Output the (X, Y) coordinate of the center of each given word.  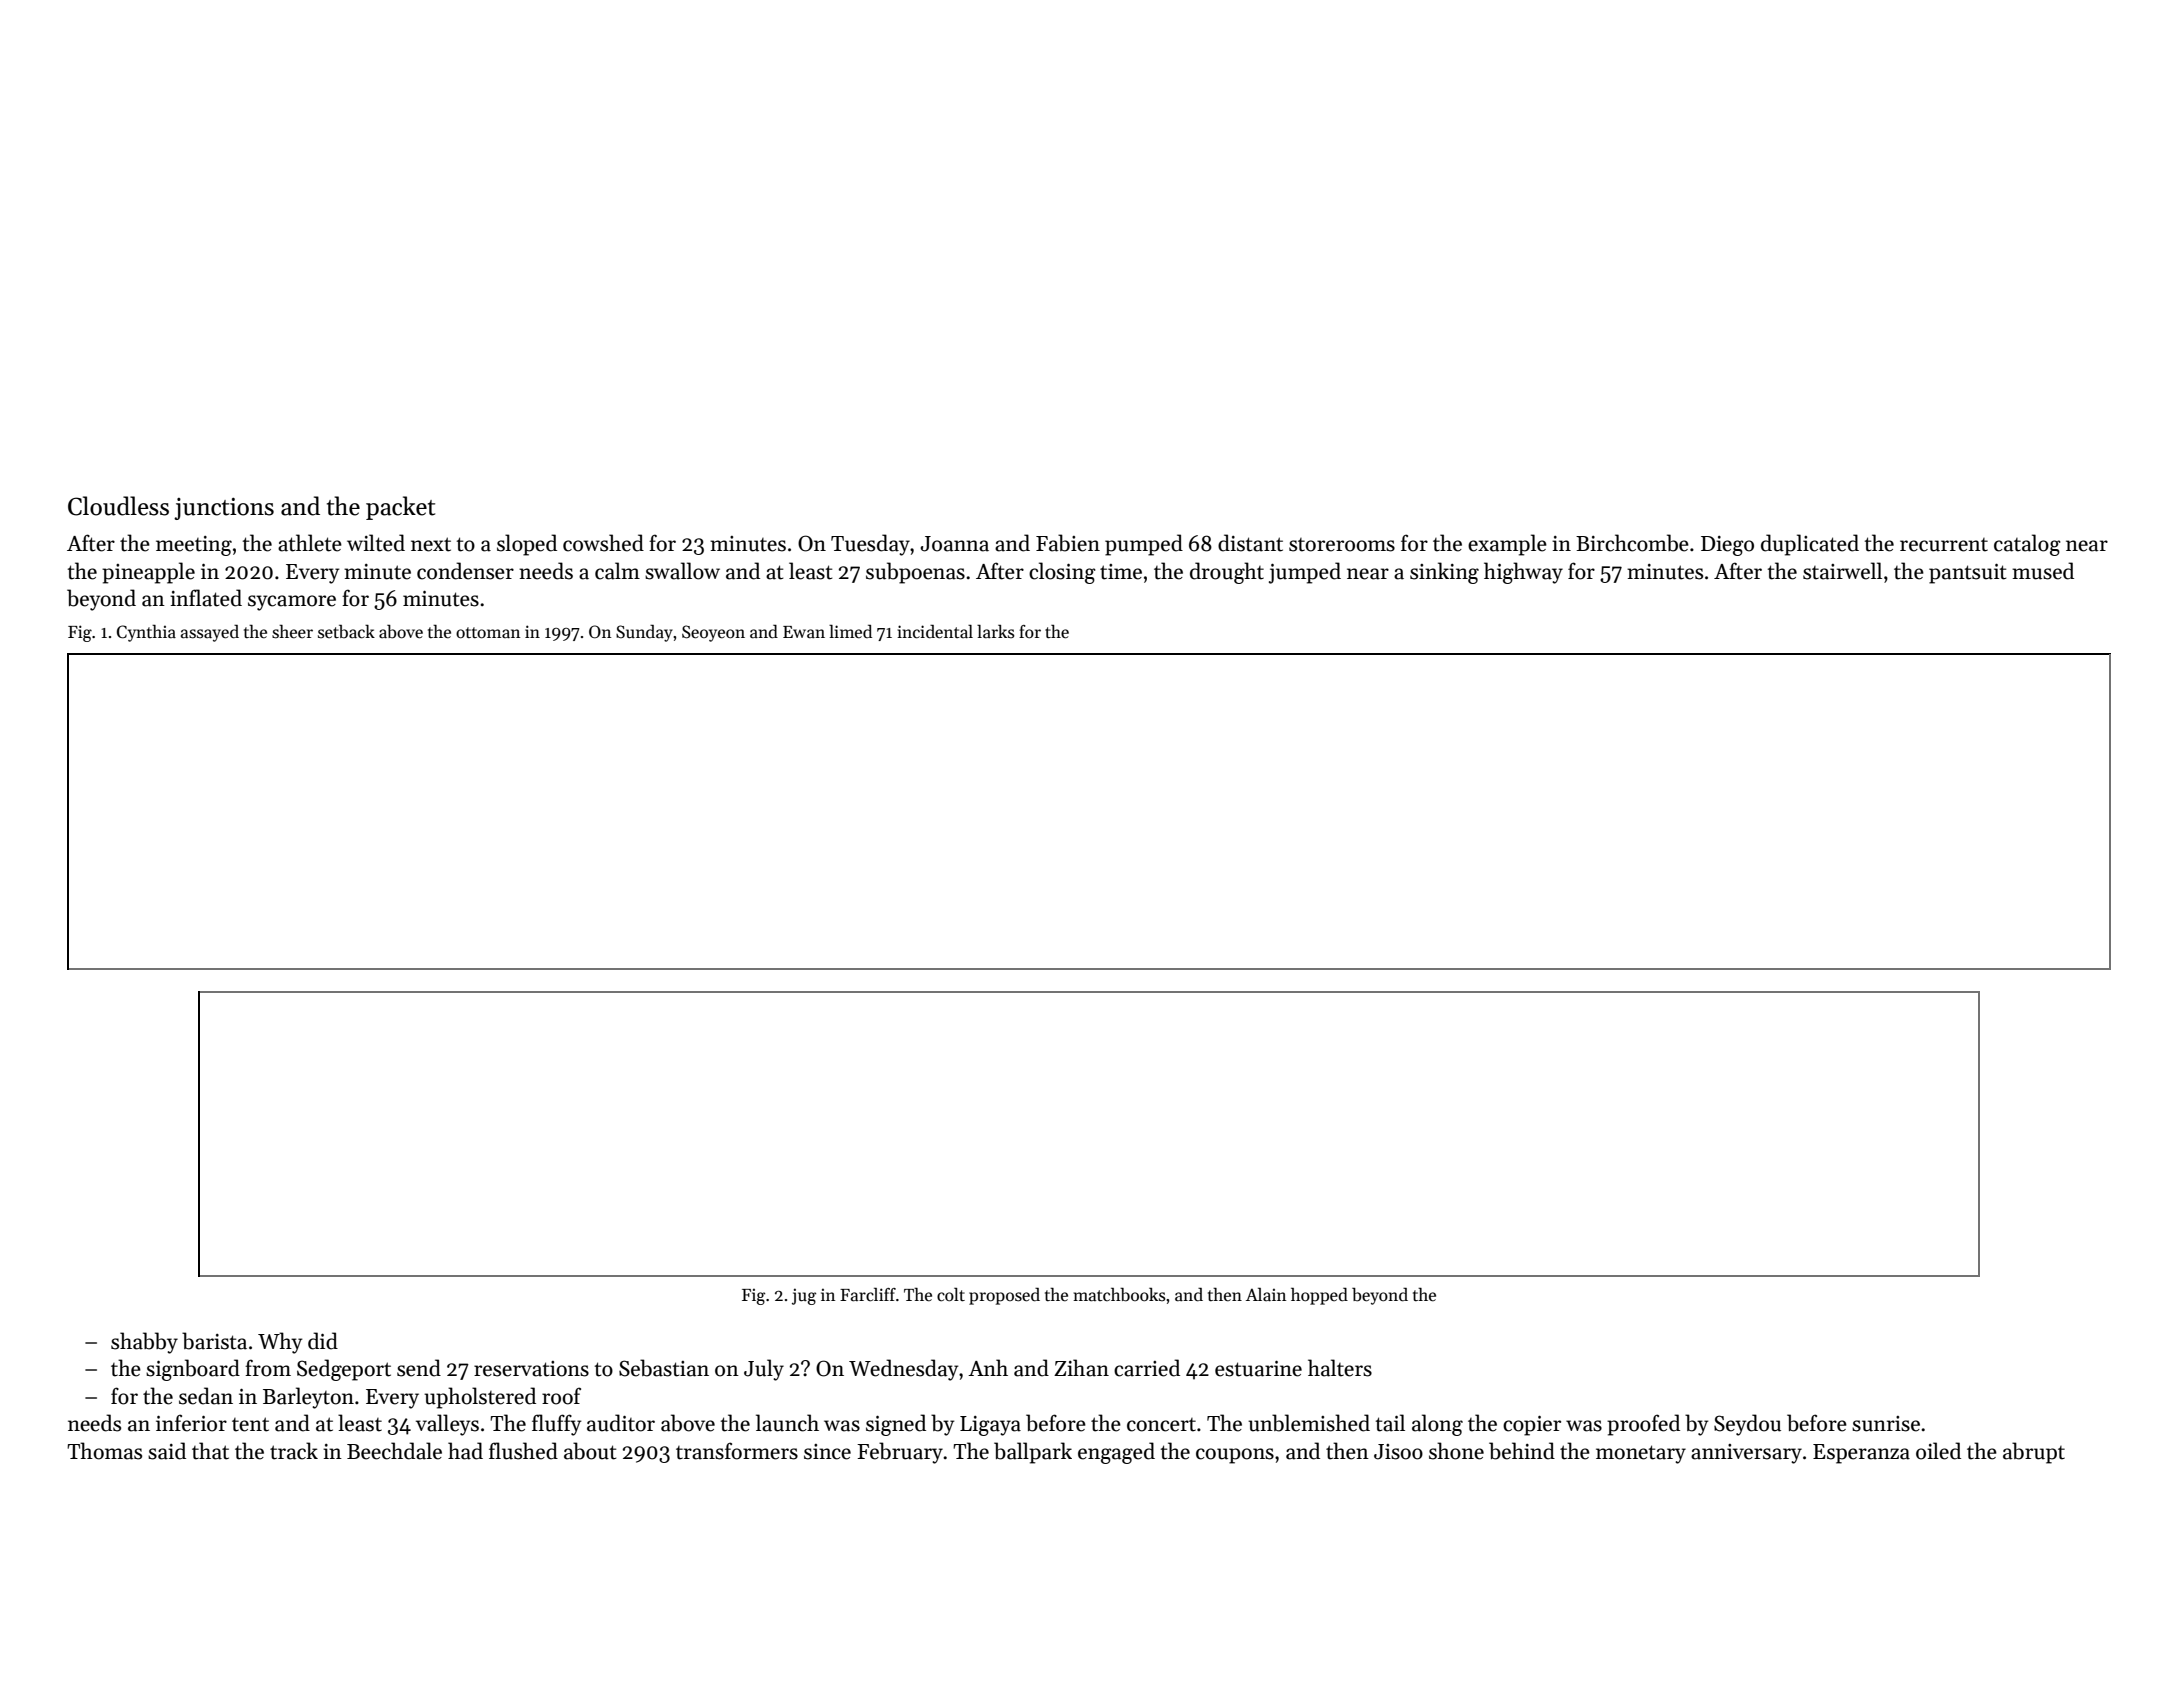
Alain (1266, 1294)
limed (850, 631)
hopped (1319, 1296)
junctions (224, 509)
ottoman (488, 633)
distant (1250, 543)
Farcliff (868, 1295)
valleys (447, 1425)
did (323, 1341)
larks (996, 631)
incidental (935, 632)
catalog (2027, 545)
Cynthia (146, 633)
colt (951, 1294)
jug (804, 1296)
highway (1523, 573)
